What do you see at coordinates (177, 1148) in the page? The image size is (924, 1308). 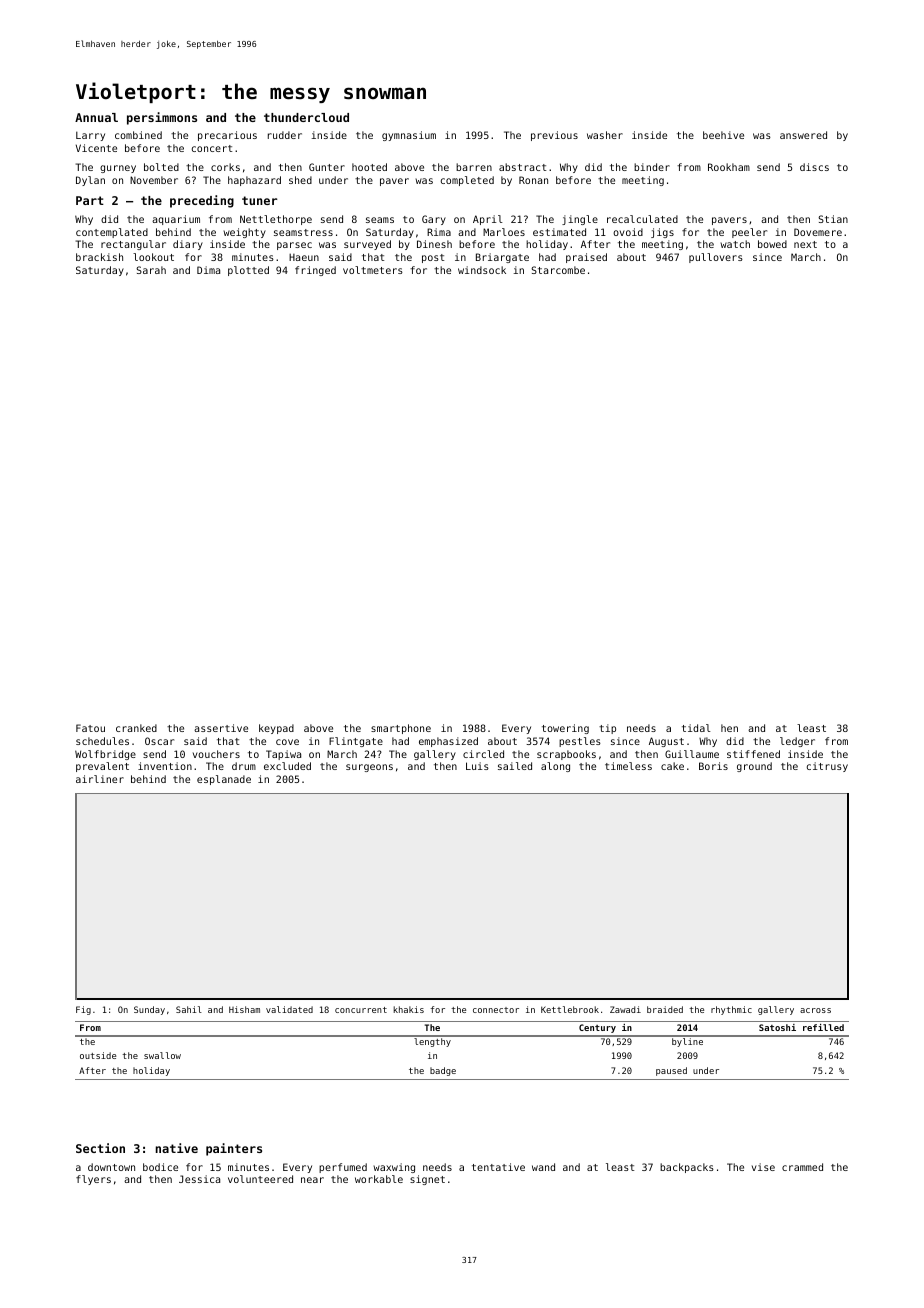 I see `native` at bounding box center [177, 1148].
